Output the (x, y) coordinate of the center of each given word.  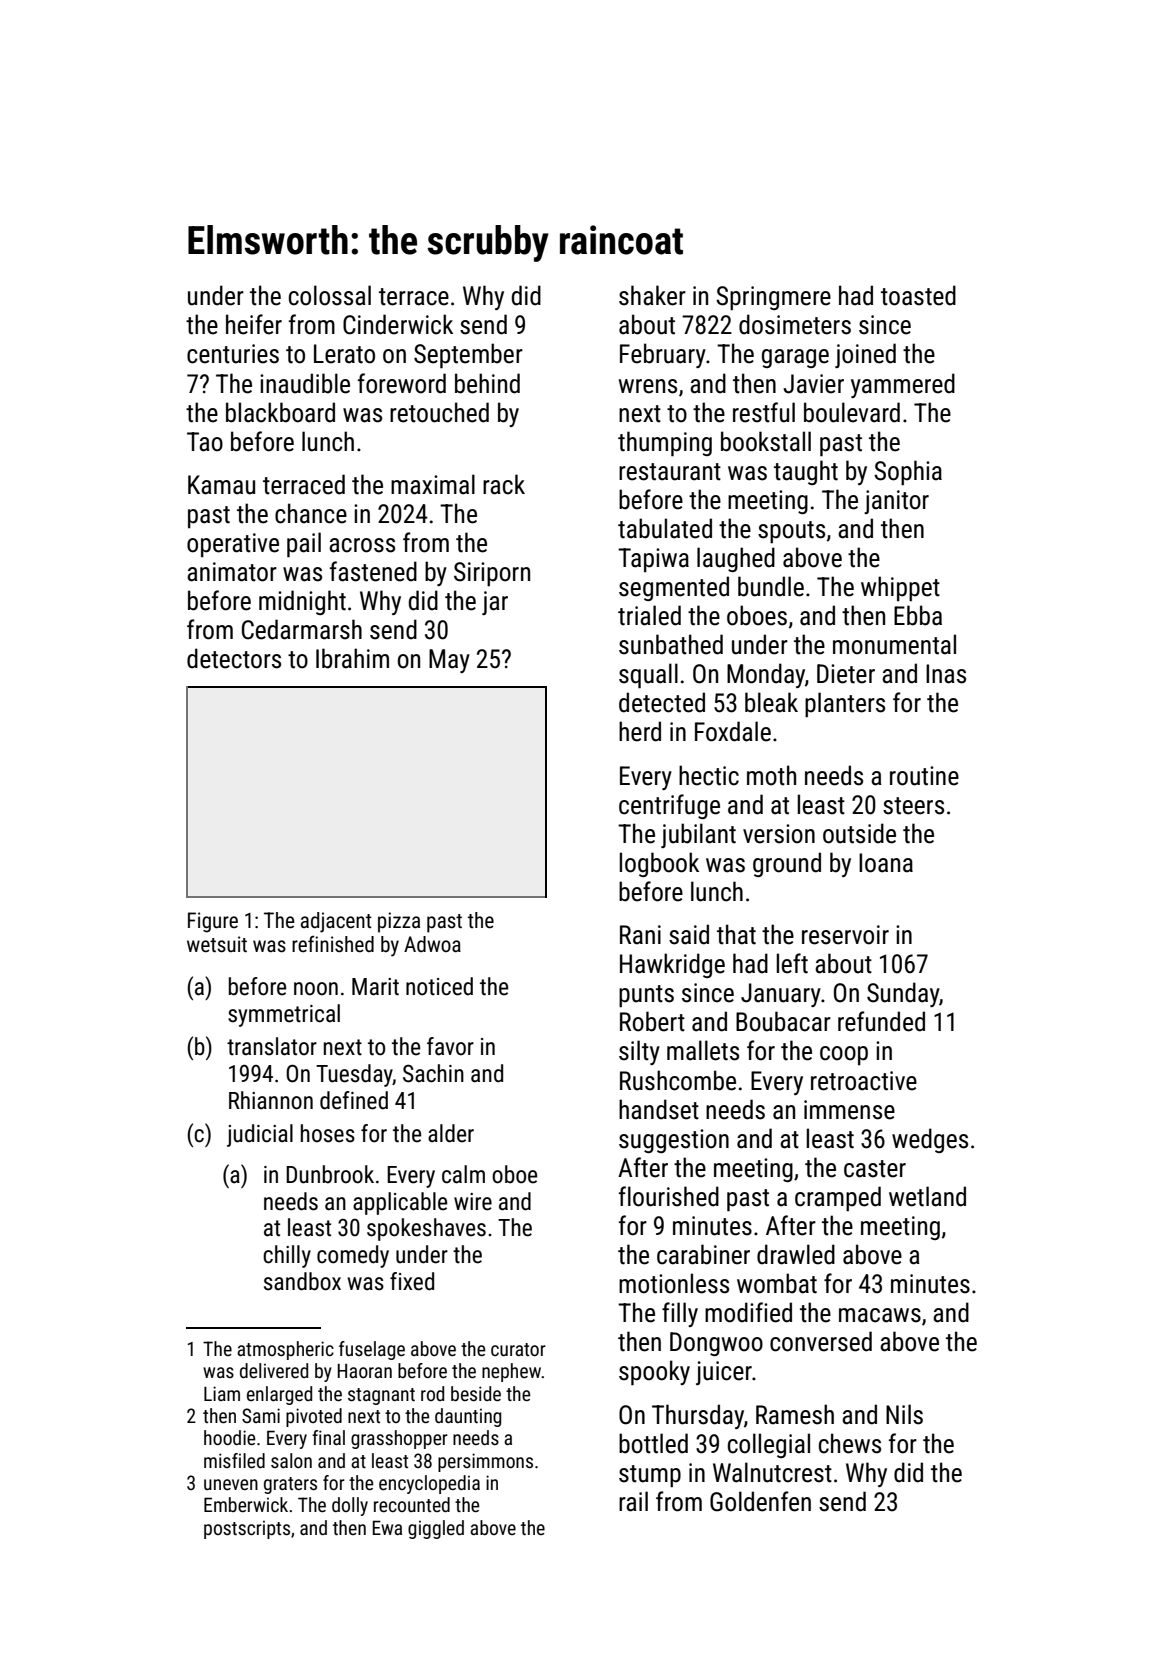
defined (354, 1100)
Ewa (387, 1527)
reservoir (845, 935)
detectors (234, 658)
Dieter (846, 674)
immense (849, 1110)
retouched (439, 412)
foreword (402, 383)
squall (648, 675)
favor (450, 1046)
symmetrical (284, 1015)
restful (764, 412)
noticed (439, 986)
